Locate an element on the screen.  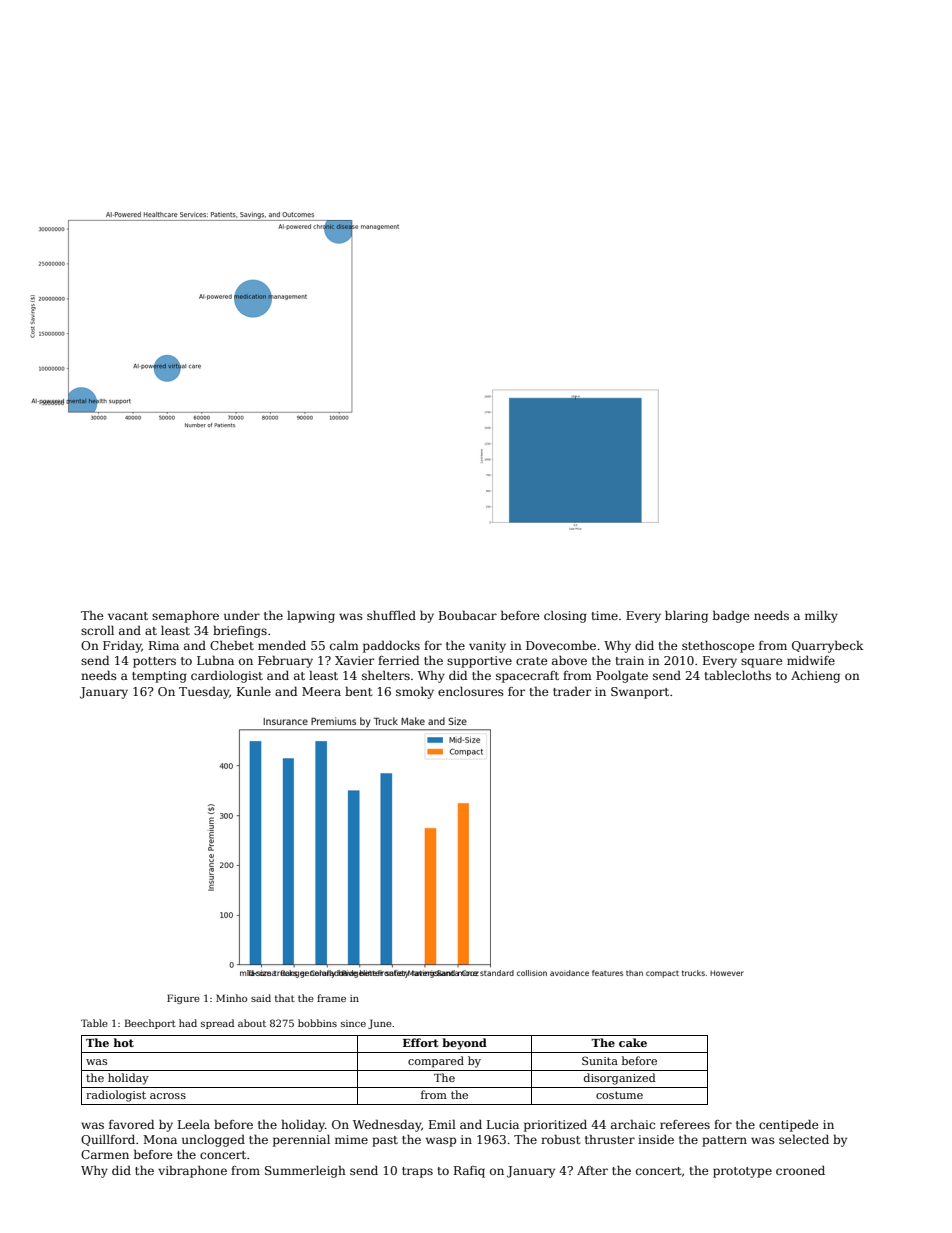
tempting is located at coordinates (159, 677).
